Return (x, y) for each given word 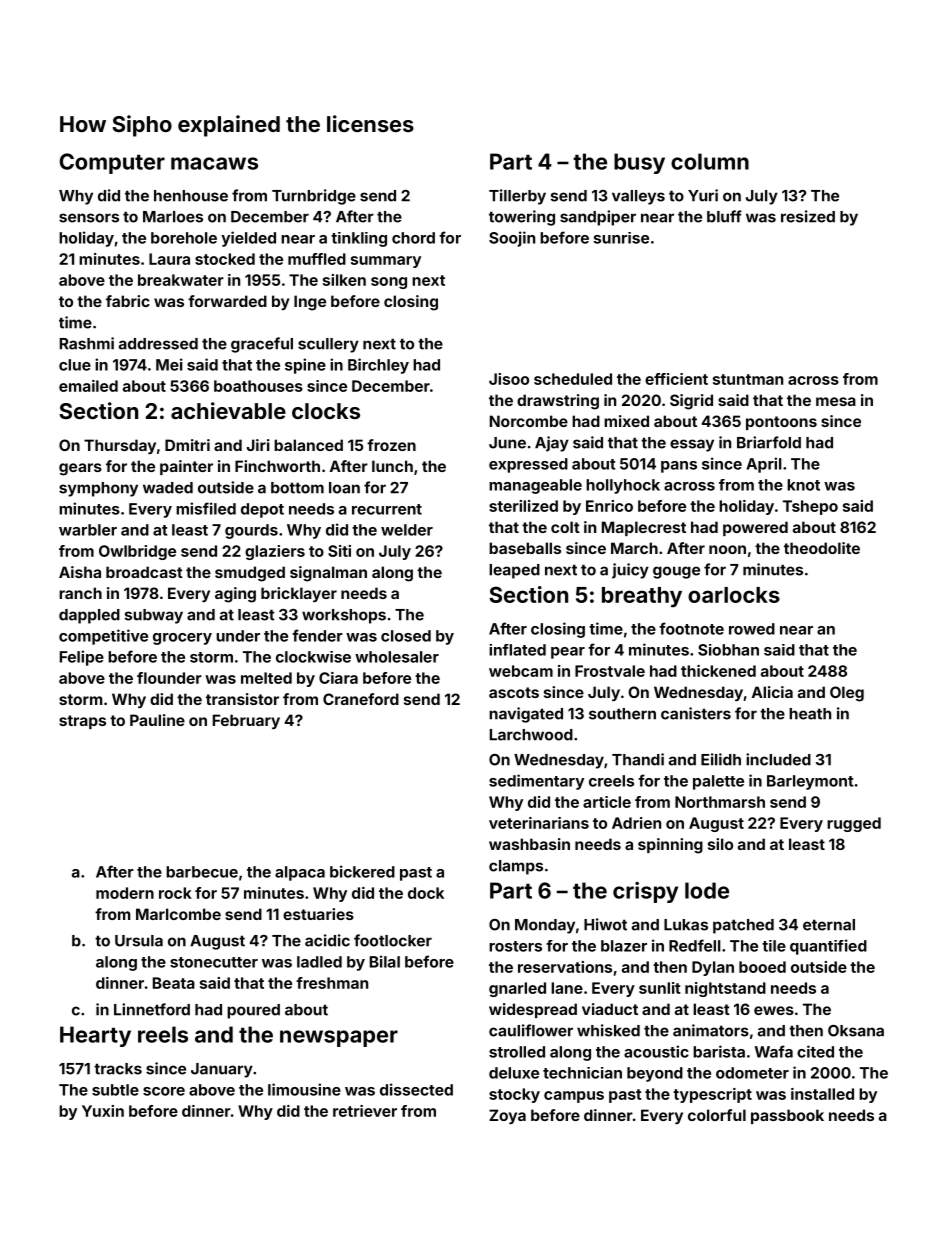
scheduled (573, 379)
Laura (169, 259)
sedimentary (536, 782)
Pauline (157, 720)
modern (125, 893)
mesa (836, 401)
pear (568, 653)
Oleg (847, 694)
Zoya (507, 1116)
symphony (98, 489)
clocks (326, 411)
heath (810, 714)
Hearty (95, 1036)
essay (692, 445)
